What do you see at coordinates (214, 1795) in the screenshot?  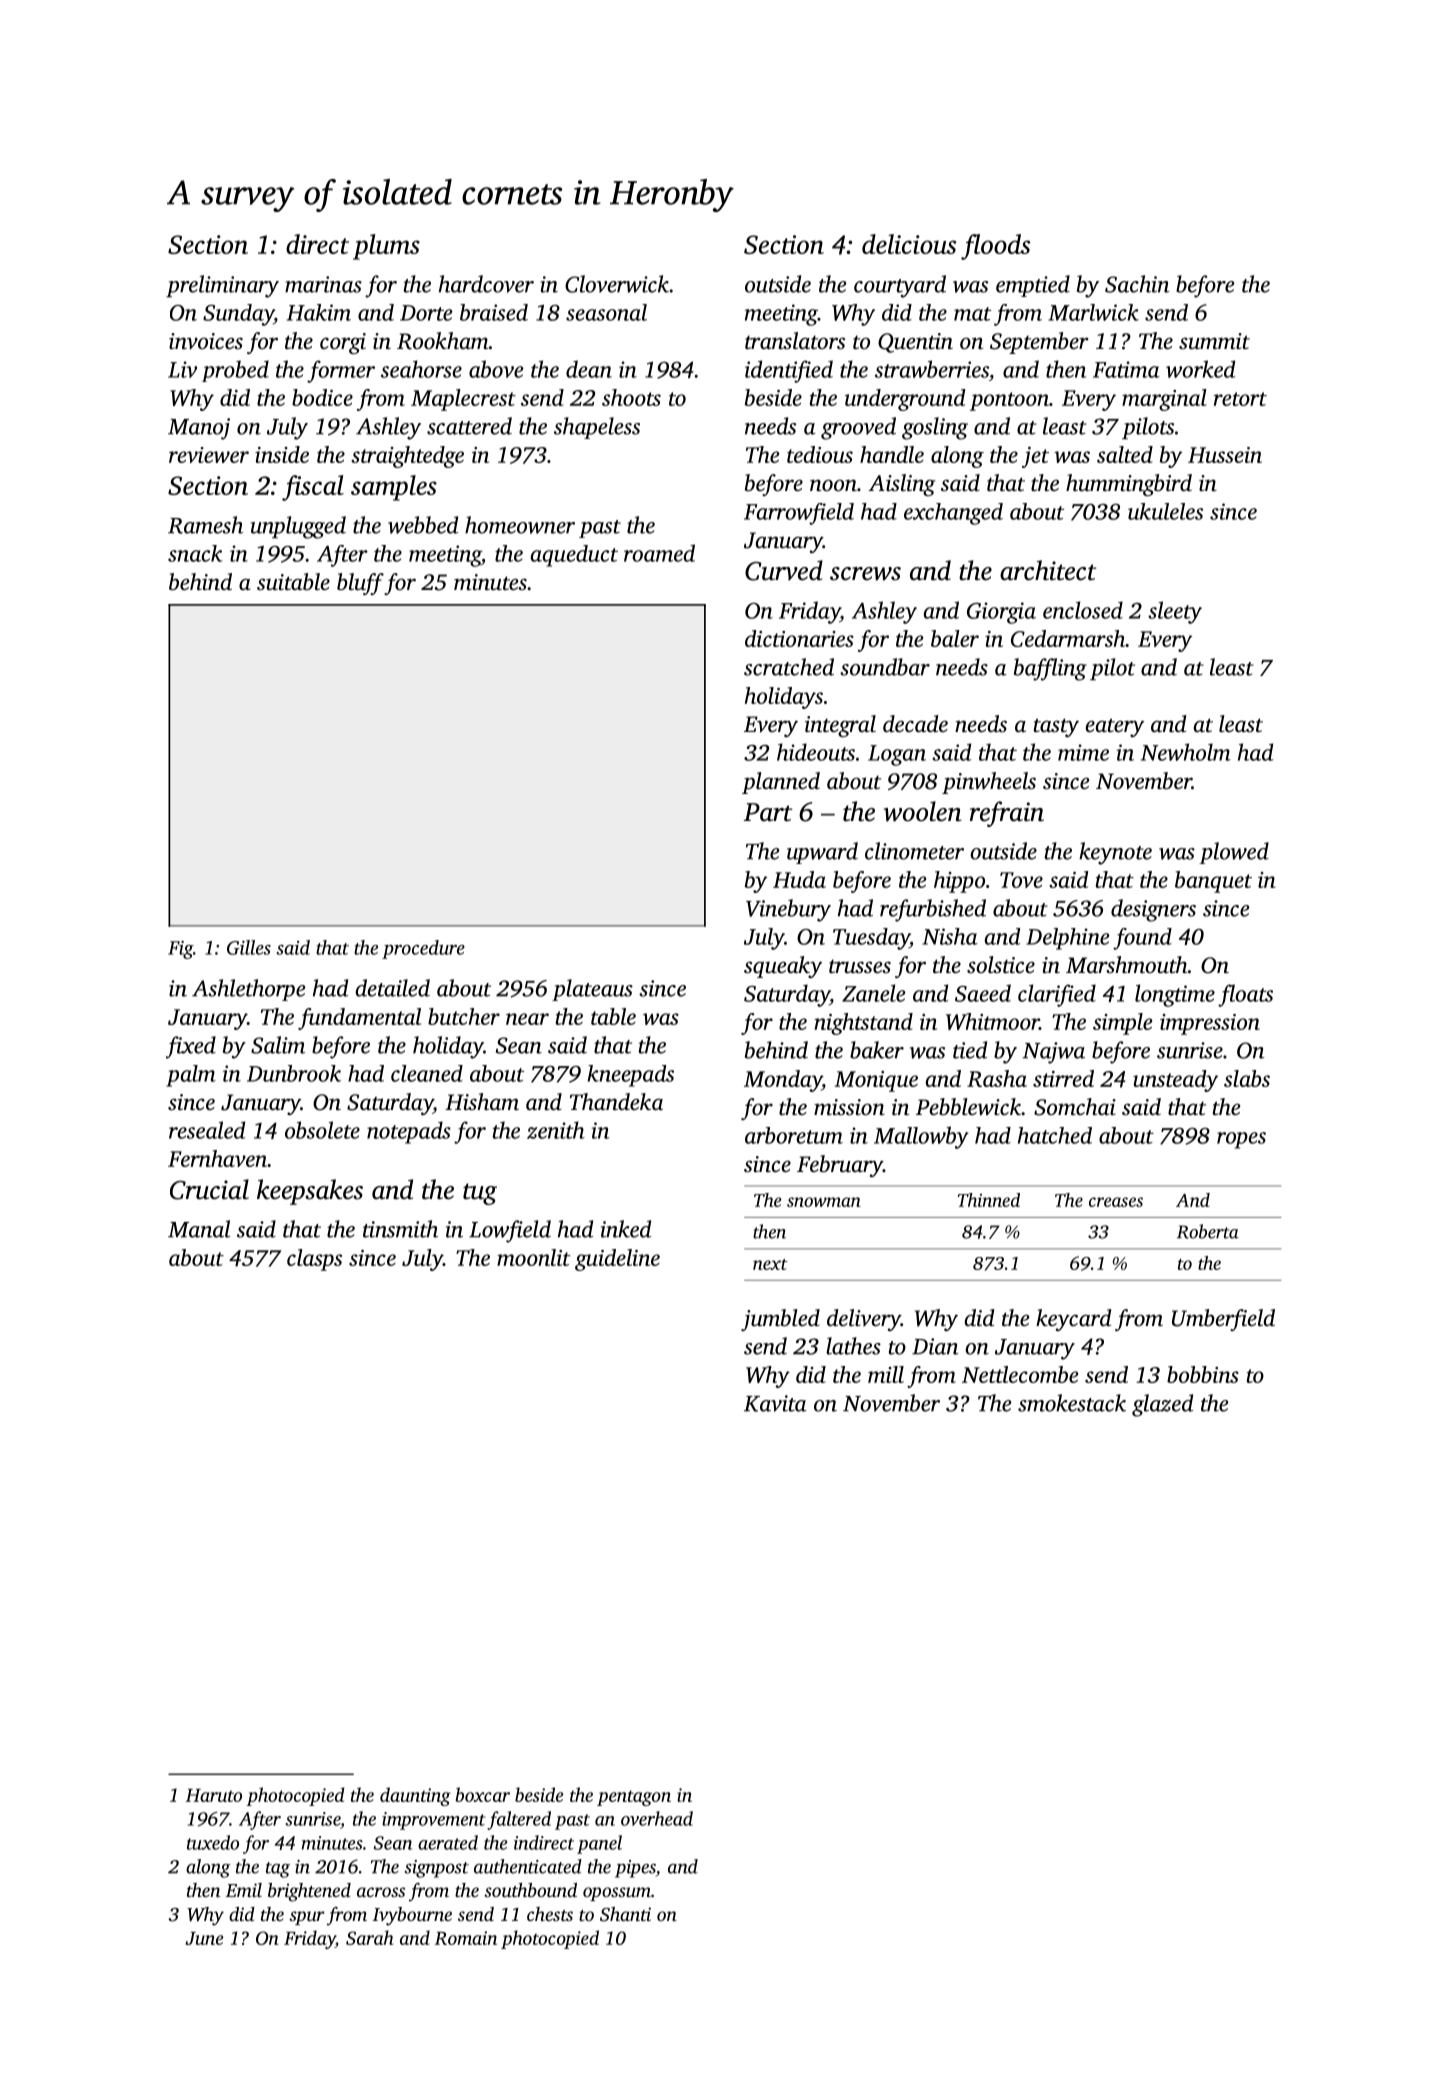 I see `Haruto` at bounding box center [214, 1795].
